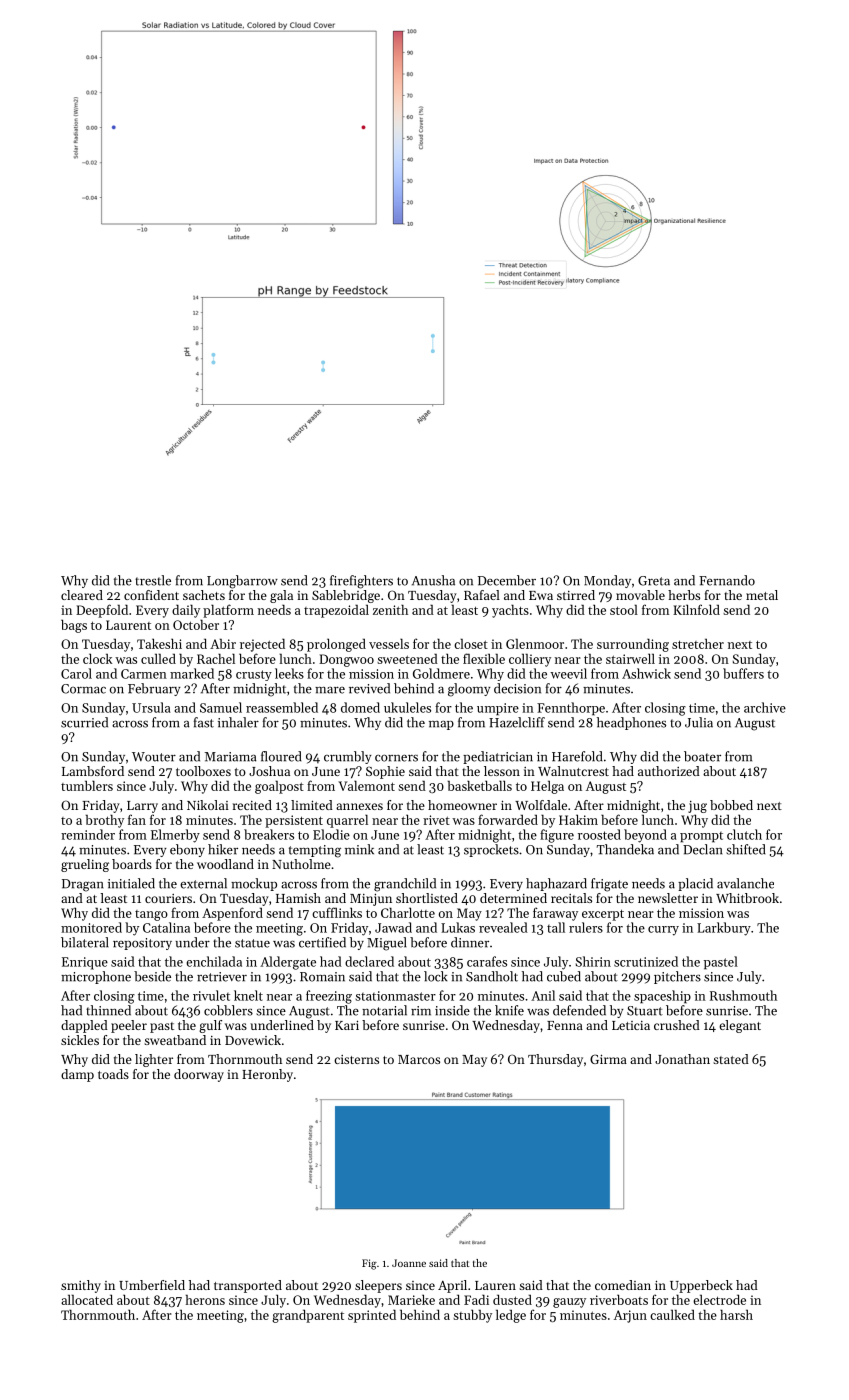 This screenshot has height=1400, width=849. What do you see at coordinates (199, 1075) in the screenshot?
I see `doorway` at bounding box center [199, 1075].
